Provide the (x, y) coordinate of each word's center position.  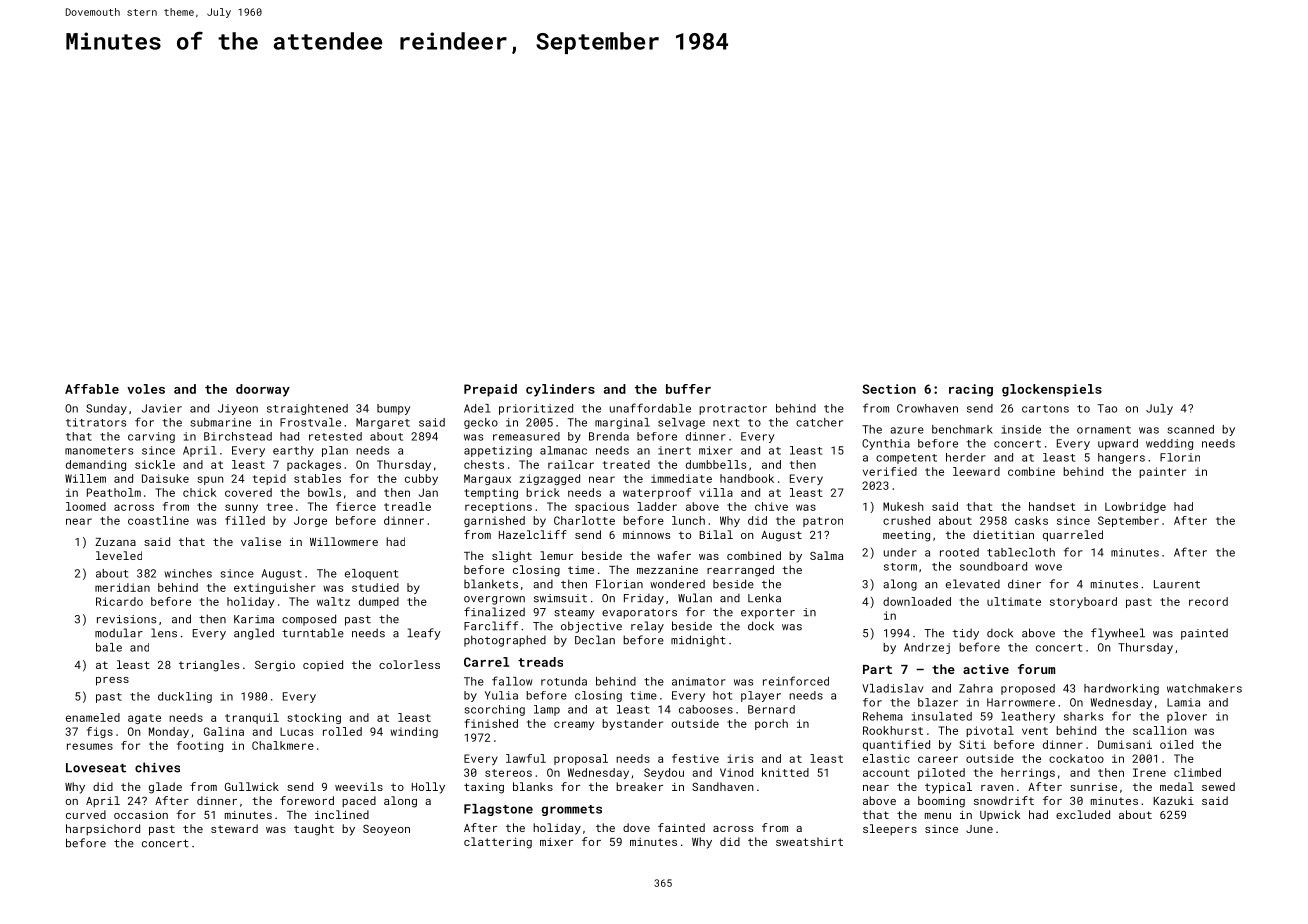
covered (248, 492)
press (112, 681)
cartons (1045, 409)
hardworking (1121, 689)
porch (771, 724)
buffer (688, 389)
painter (1162, 472)
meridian (122, 587)
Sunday (106, 409)
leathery (1028, 717)
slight (512, 557)
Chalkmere (283, 745)
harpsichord (103, 830)
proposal (581, 759)
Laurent (1177, 584)
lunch (688, 520)
